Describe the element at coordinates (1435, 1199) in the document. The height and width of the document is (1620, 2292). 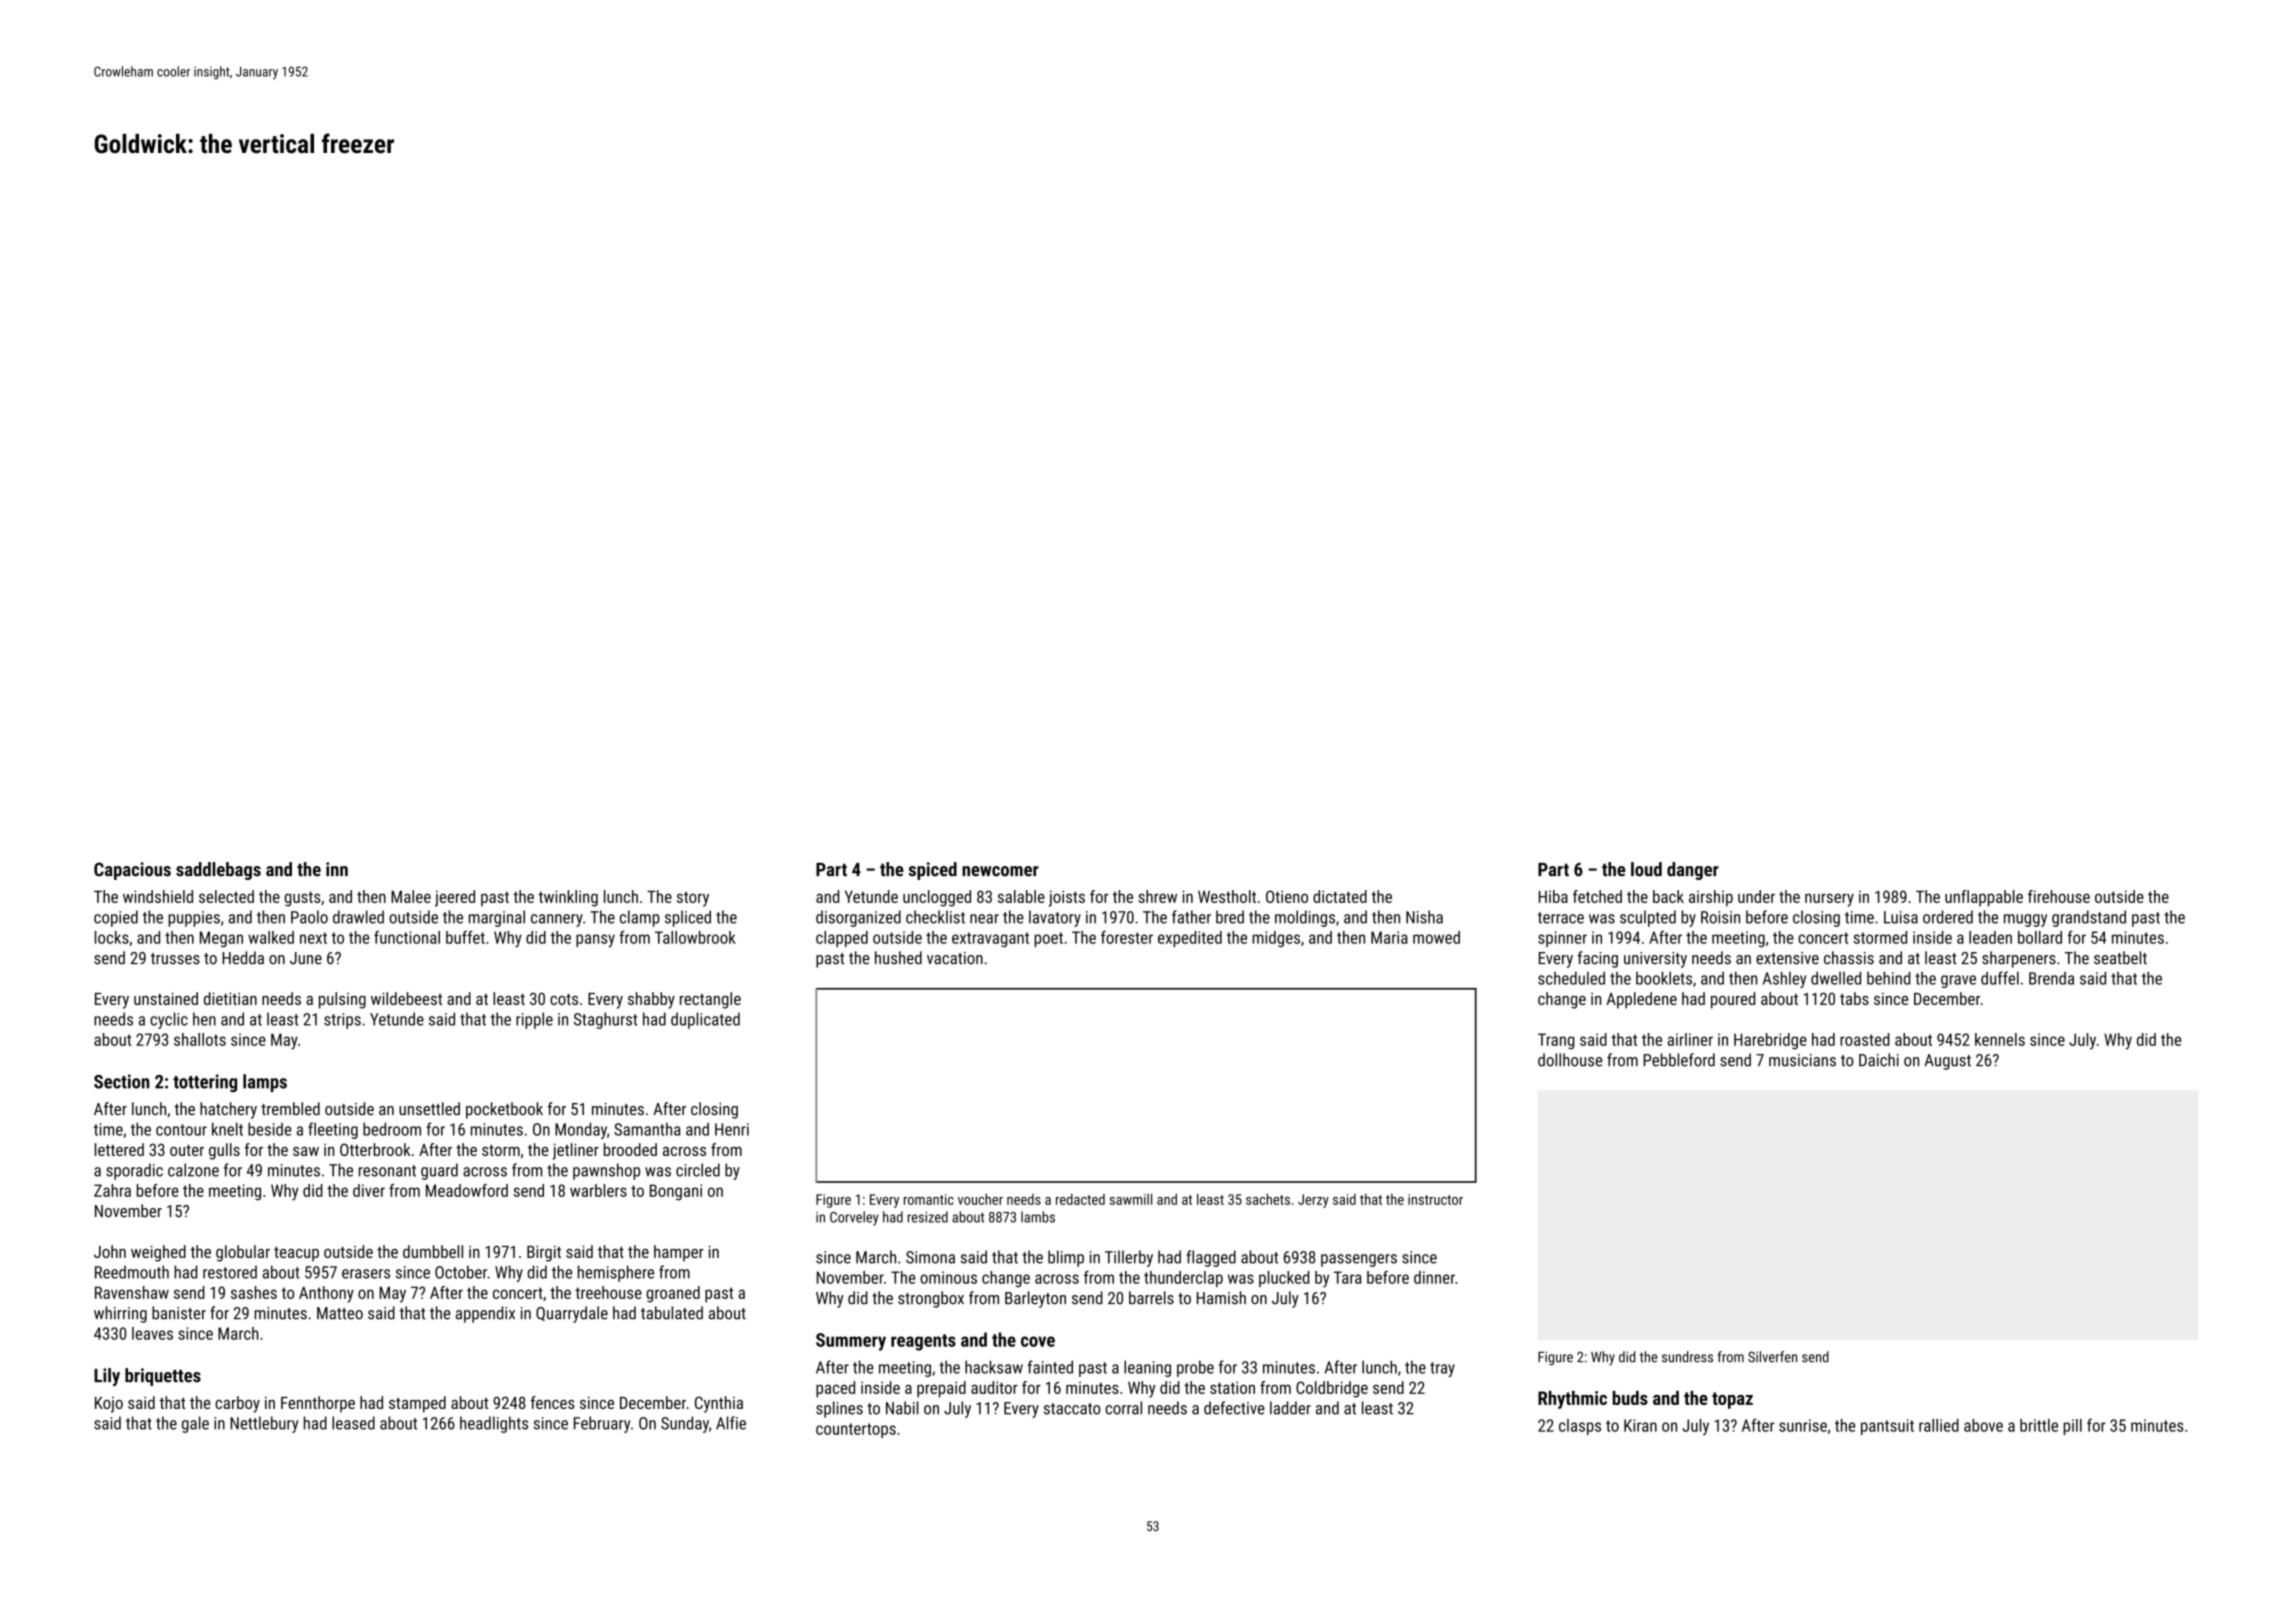
I see `instructor` at that location.
